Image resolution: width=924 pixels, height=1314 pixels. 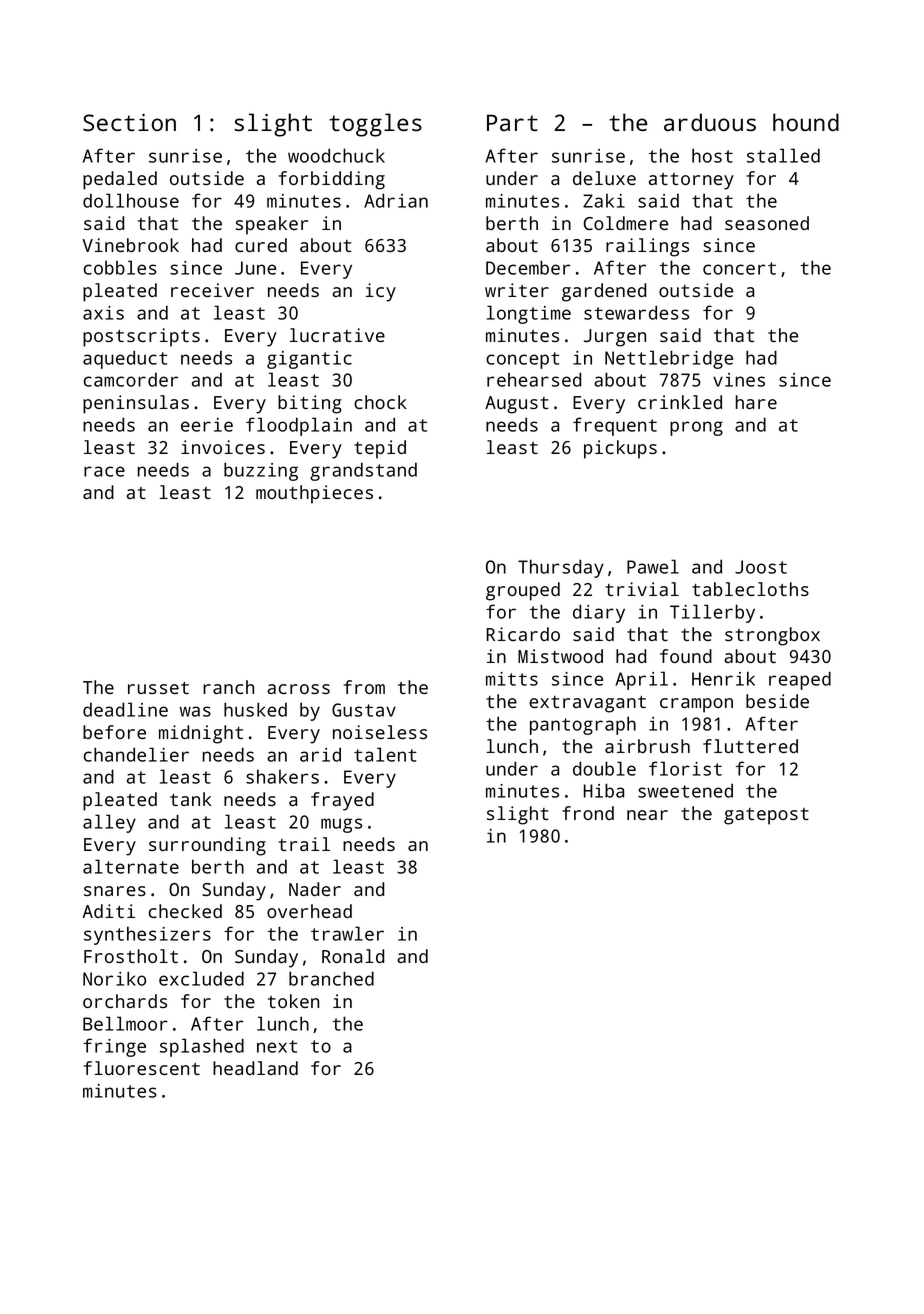 I want to click on gatepost, so click(x=766, y=816).
